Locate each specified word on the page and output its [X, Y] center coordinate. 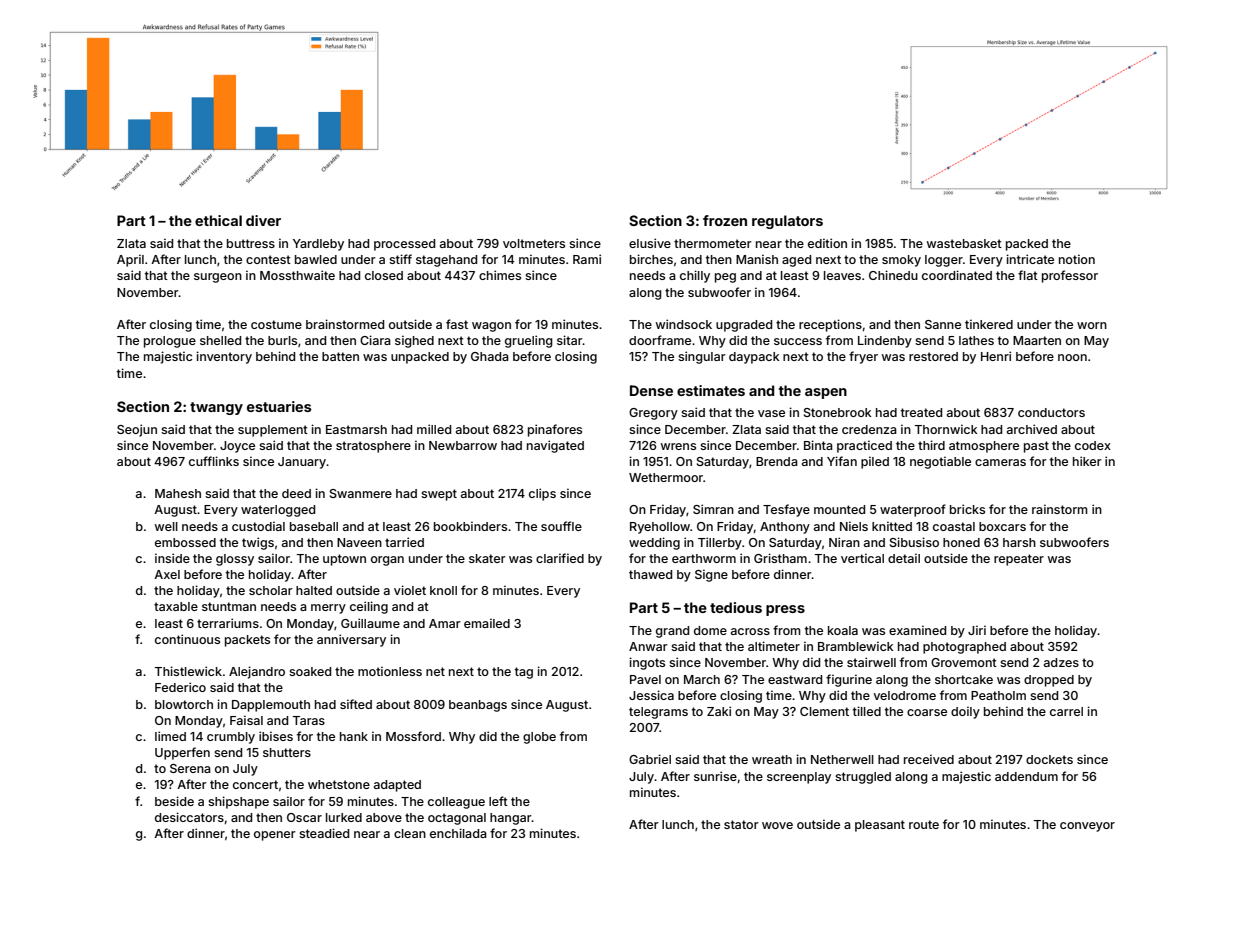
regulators [787, 222]
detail [904, 558]
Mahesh [178, 493]
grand [672, 632]
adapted [397, 786]
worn [1092, 325]
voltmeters [534, 243]
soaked [310, 671]
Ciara [375, 340]
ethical [218, 220]
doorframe [660, 340]
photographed [964, 648]
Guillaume [370, 623]
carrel [1066, 711]
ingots [647, 663]
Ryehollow [660, 528]
